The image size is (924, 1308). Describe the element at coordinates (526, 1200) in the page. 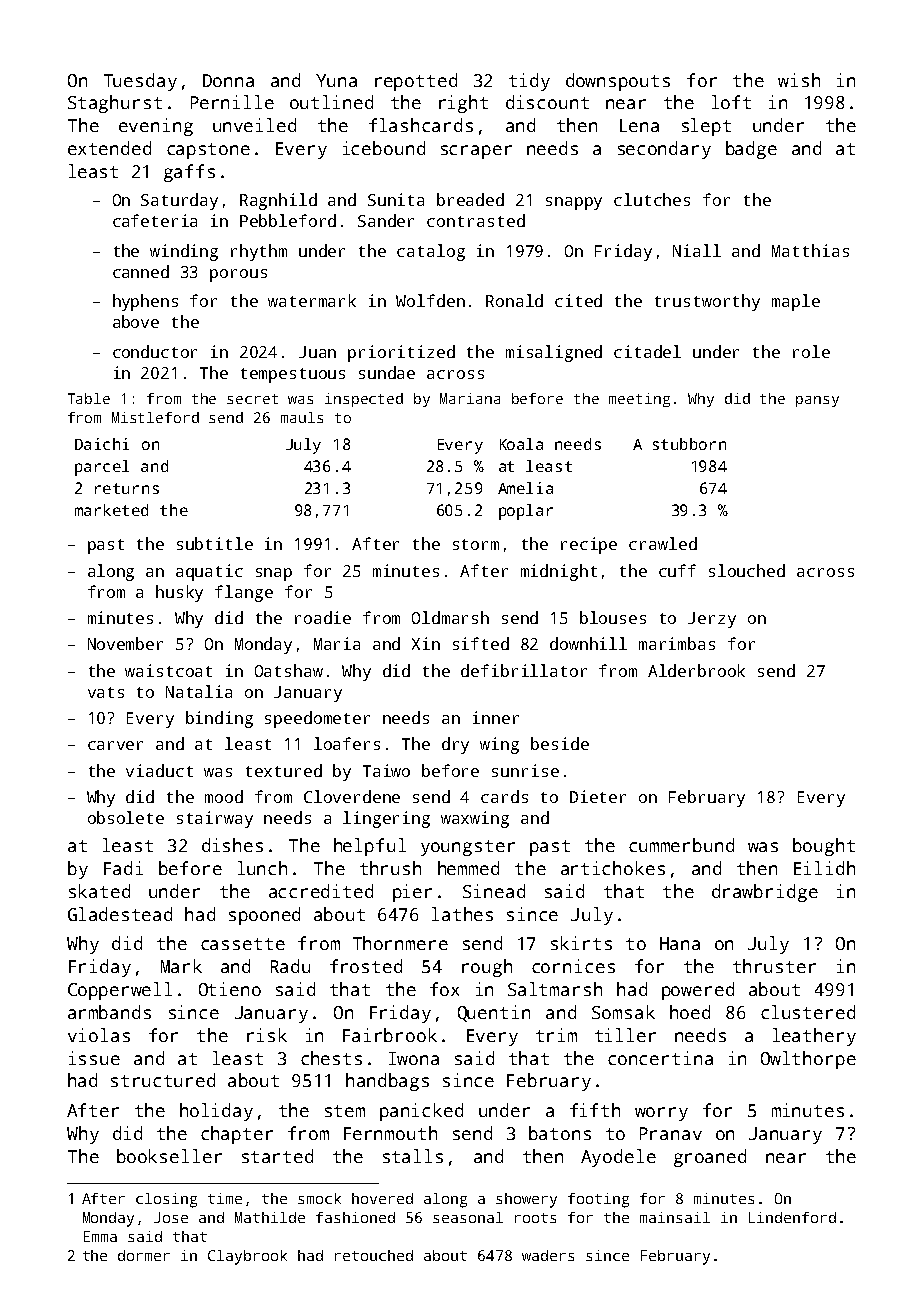

I see `showery` at that location.
